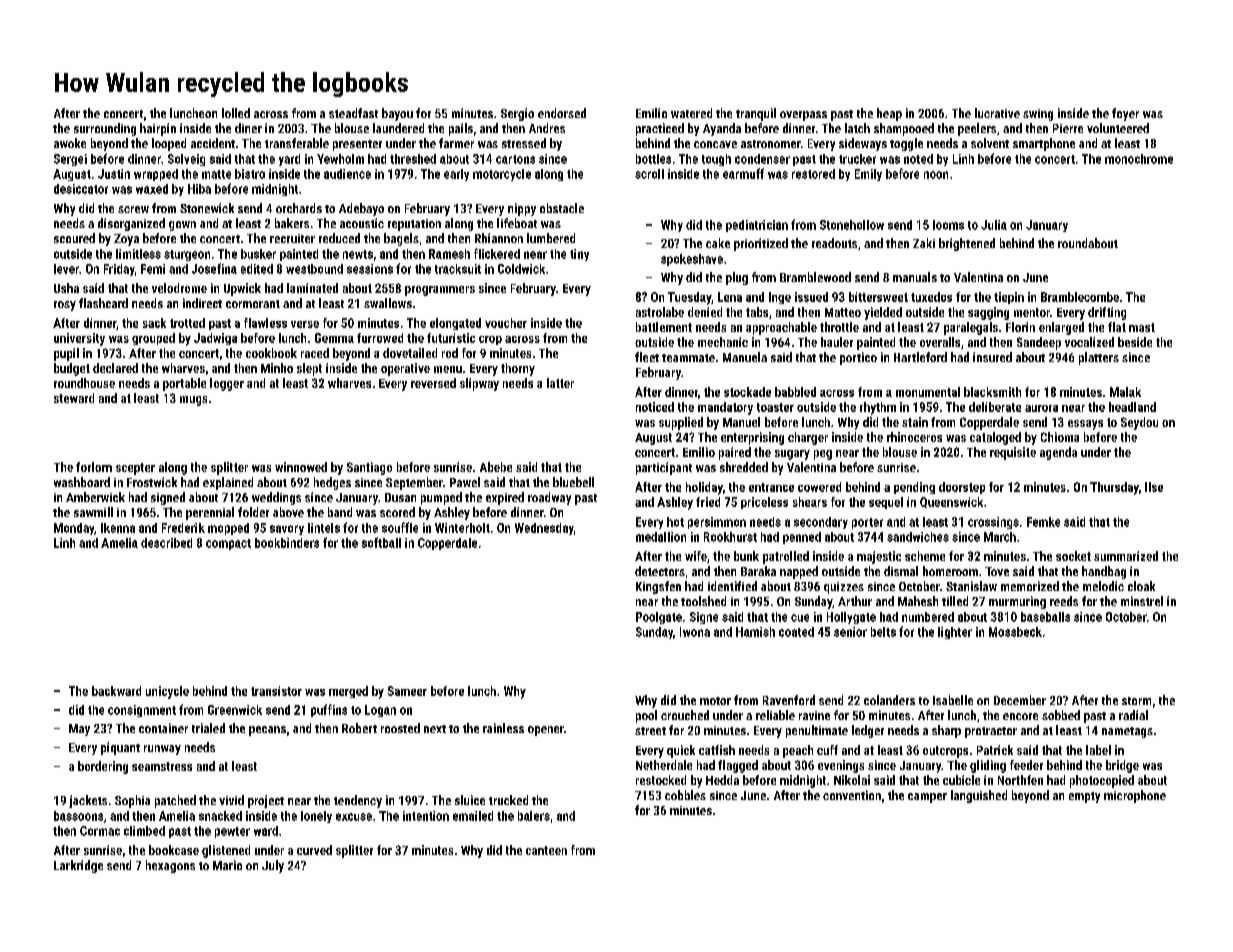 The image size is (1233, 952). Describe the element at coordinates (661, 537) in the document. I see `medallion` at that location.
